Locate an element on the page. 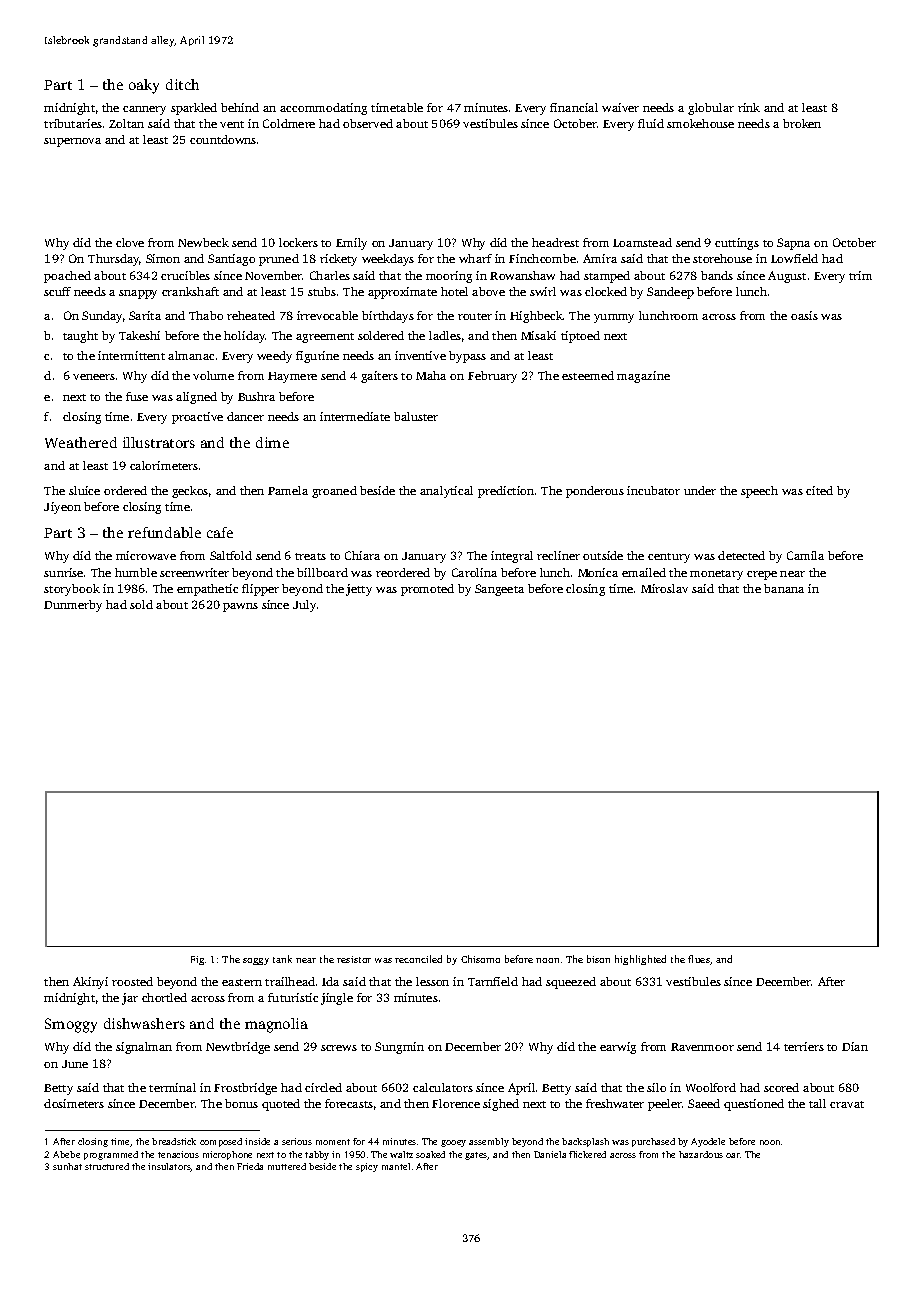  geckos is located at coordinates (190, 492).
